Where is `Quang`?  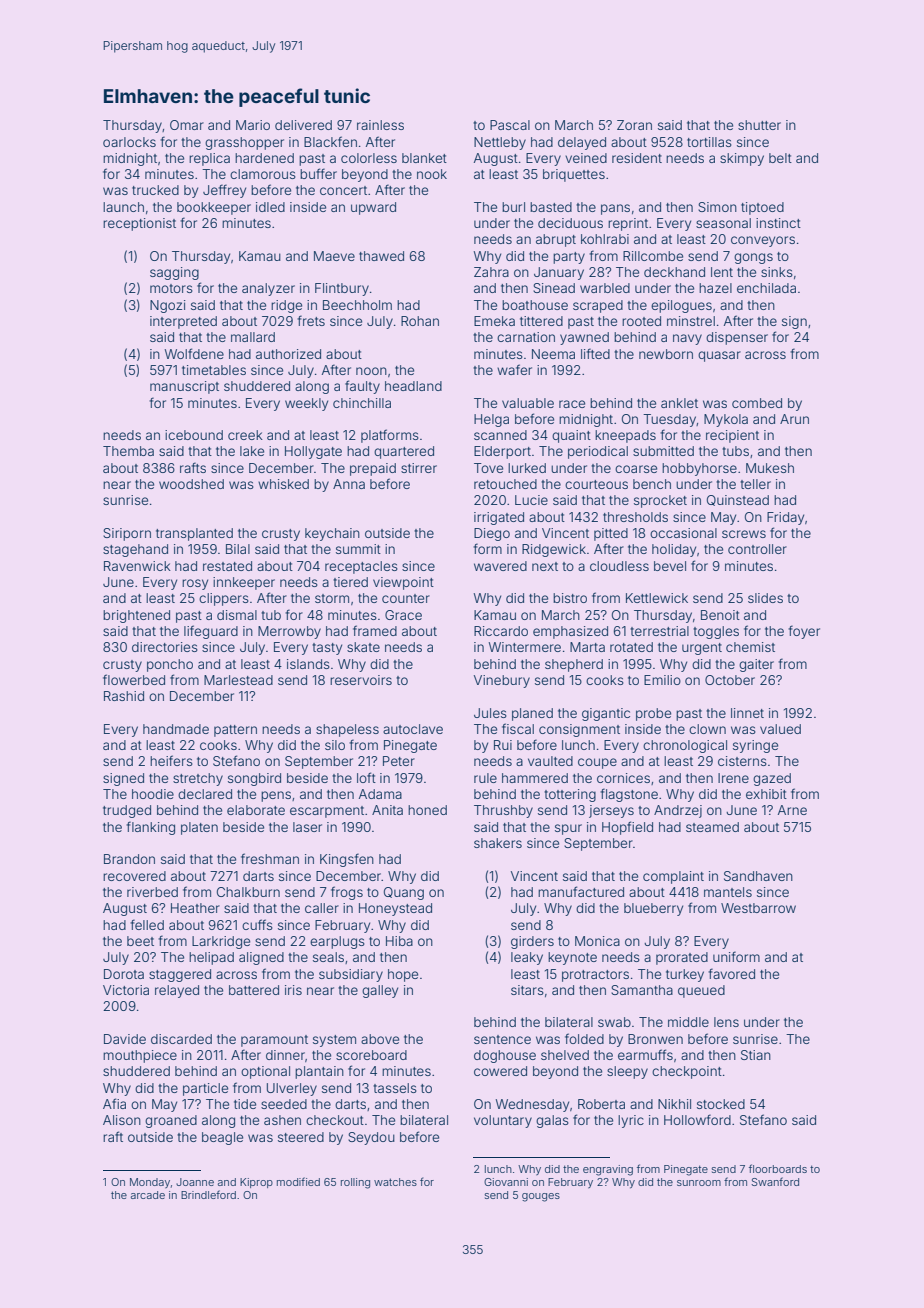 Quang is located at coordinates (404, 893).
